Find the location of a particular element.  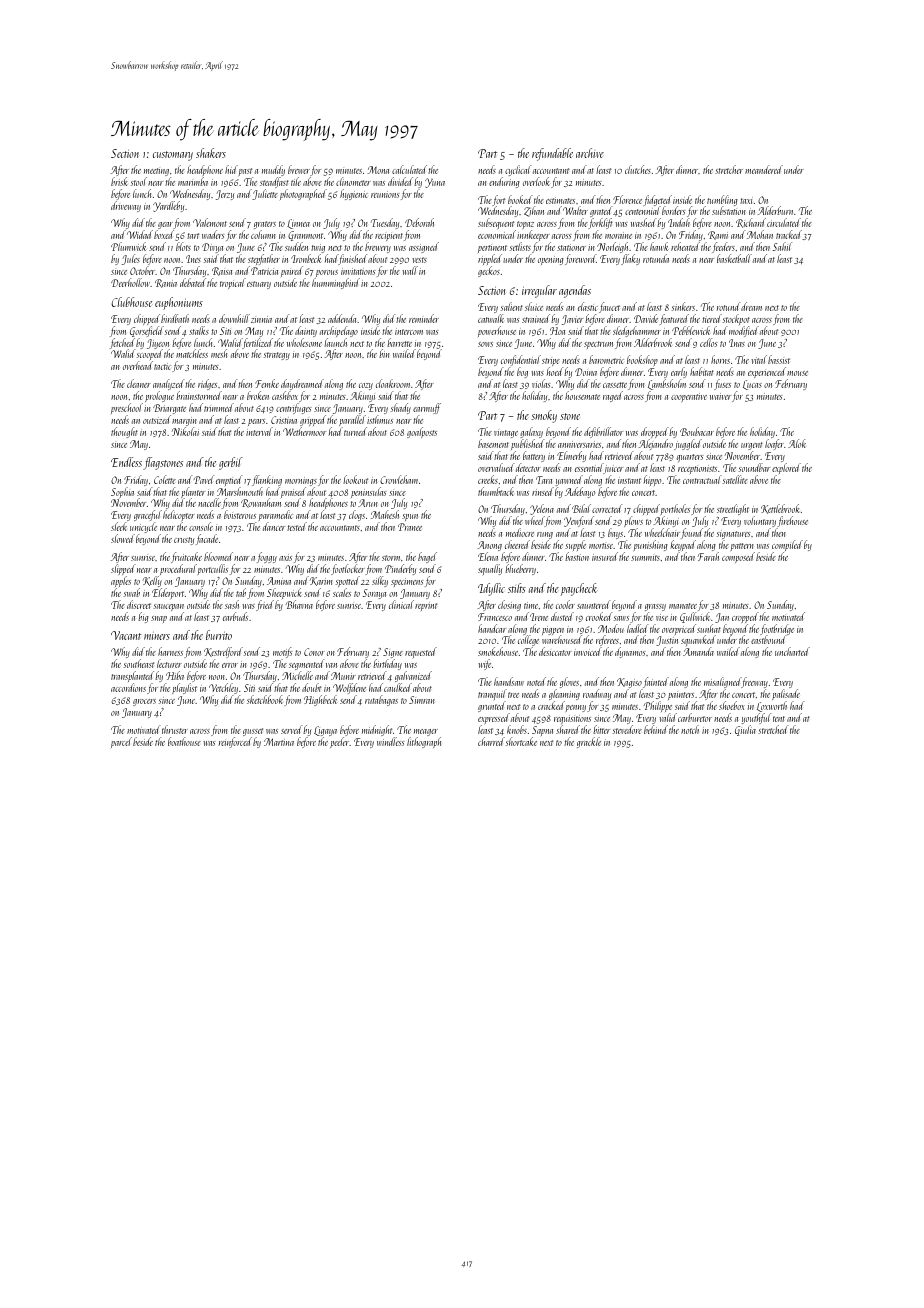

meandered is located at coordinates (764, 169).
